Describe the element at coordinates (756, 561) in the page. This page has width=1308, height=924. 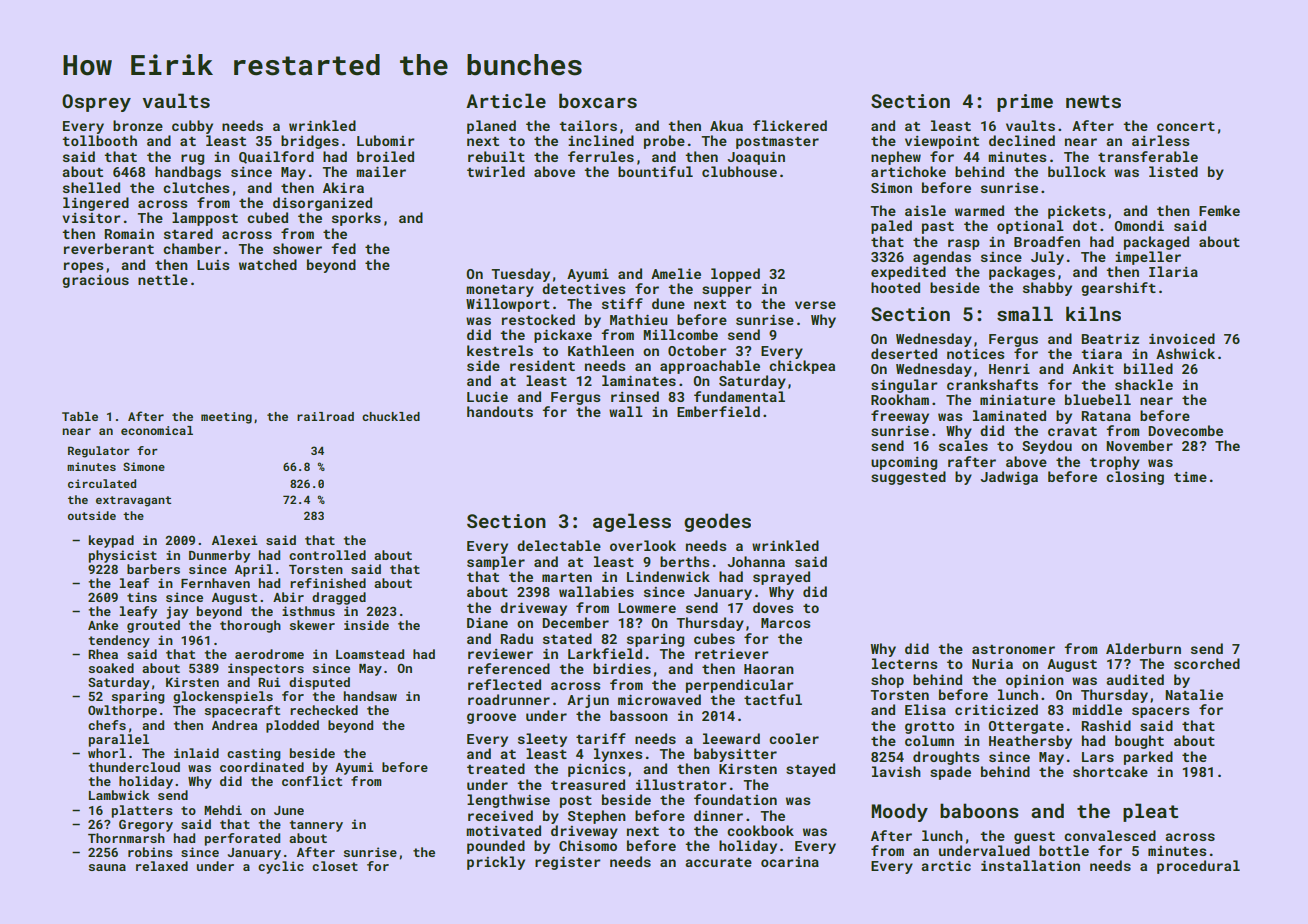
I see `Johanna` at that location.
